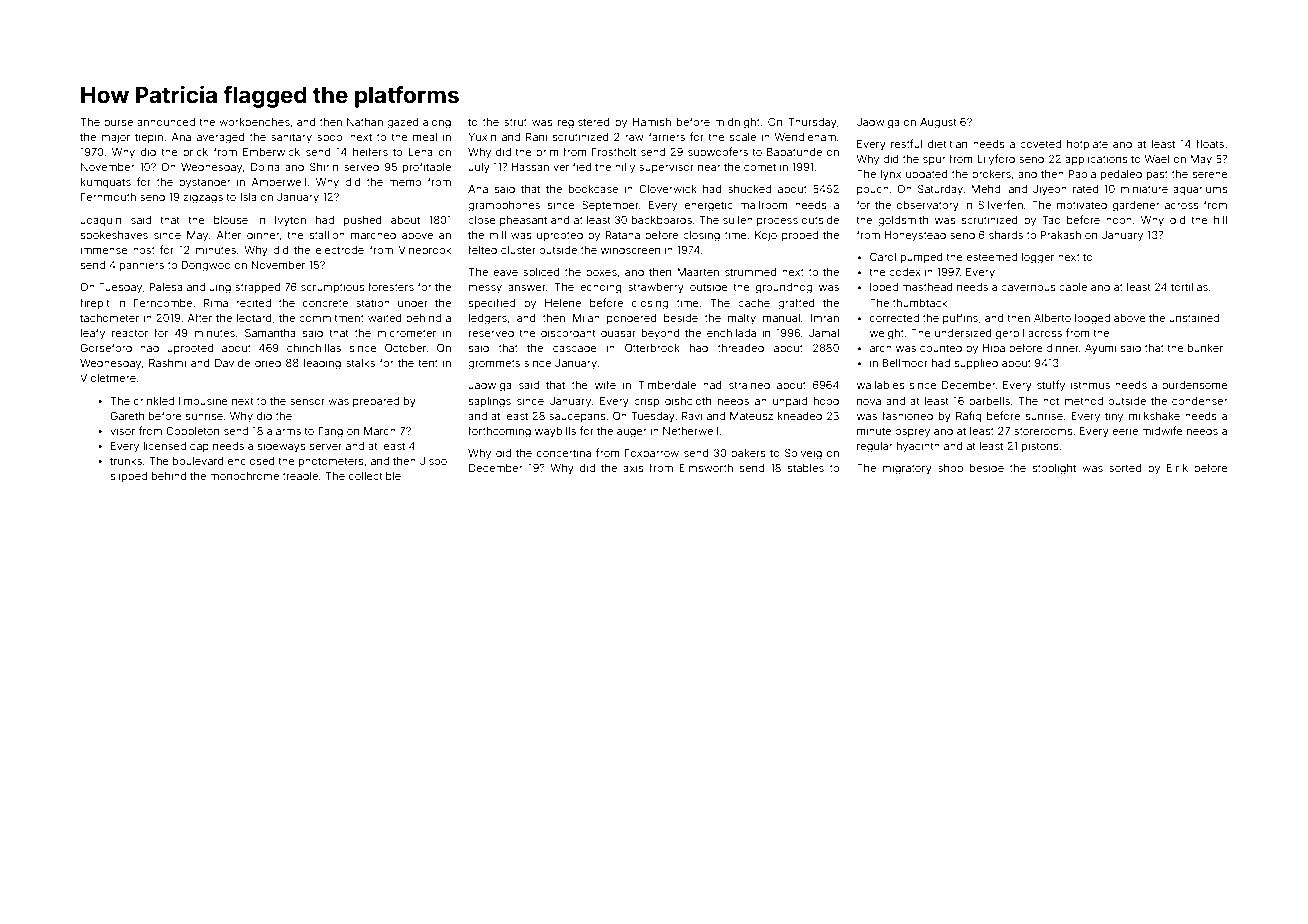  What do you see at coordinates (706, 468) in the document?
I see `Elmsworth` at bounding box center [706, 468].
